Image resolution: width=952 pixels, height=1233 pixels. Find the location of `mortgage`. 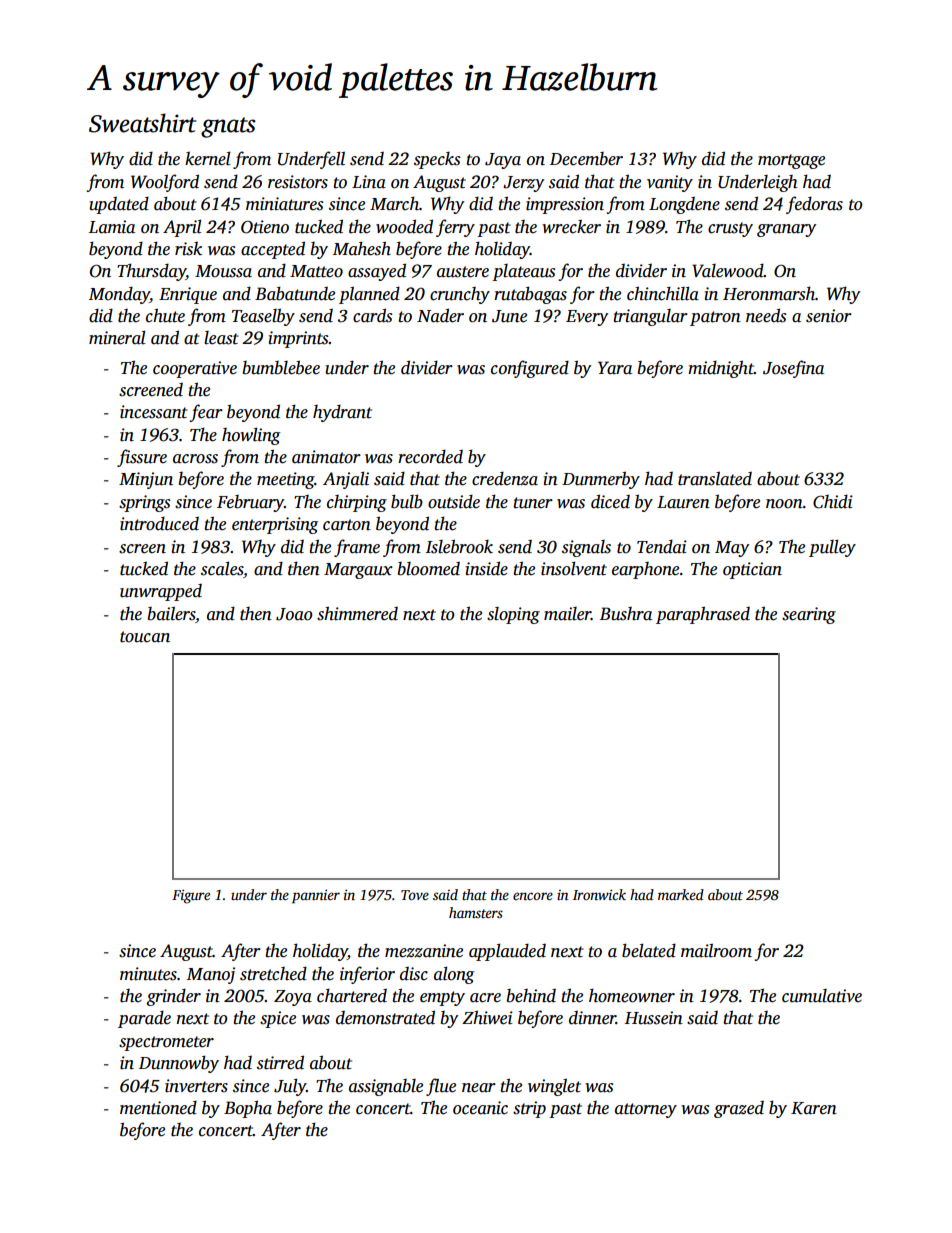

mortgage is located at coordinates (791, 161).
